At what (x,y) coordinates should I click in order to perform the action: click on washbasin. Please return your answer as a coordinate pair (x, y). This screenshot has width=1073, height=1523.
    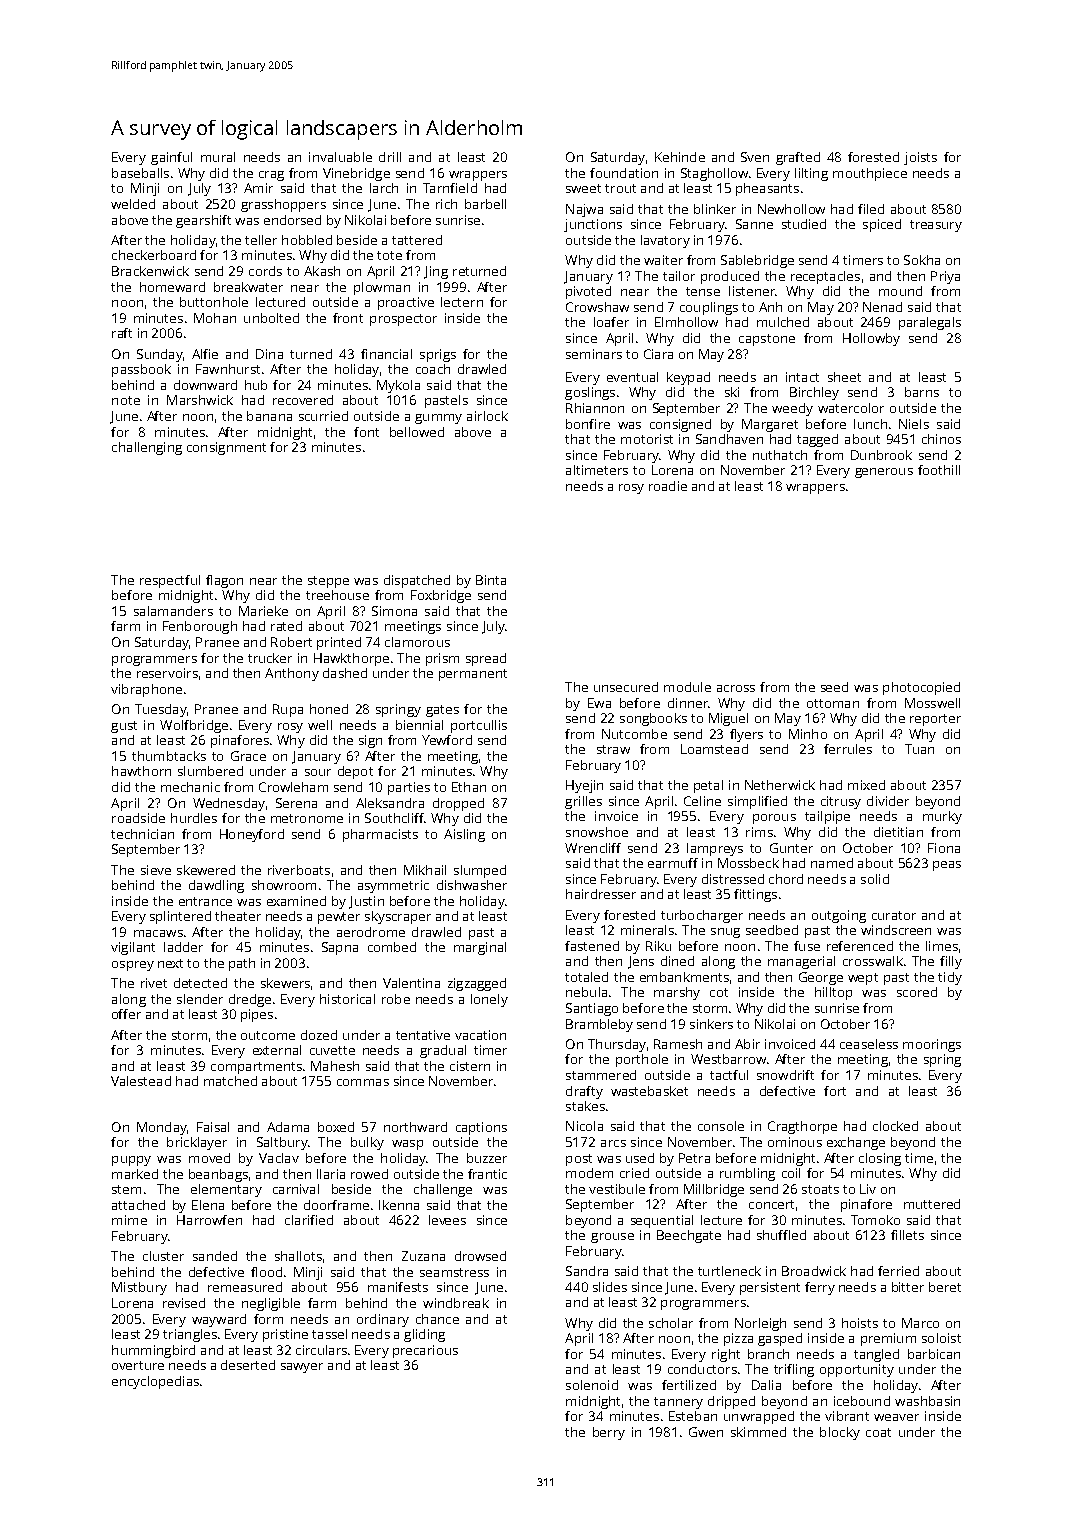
    Looking at the image, I should click on (927, 1401).
